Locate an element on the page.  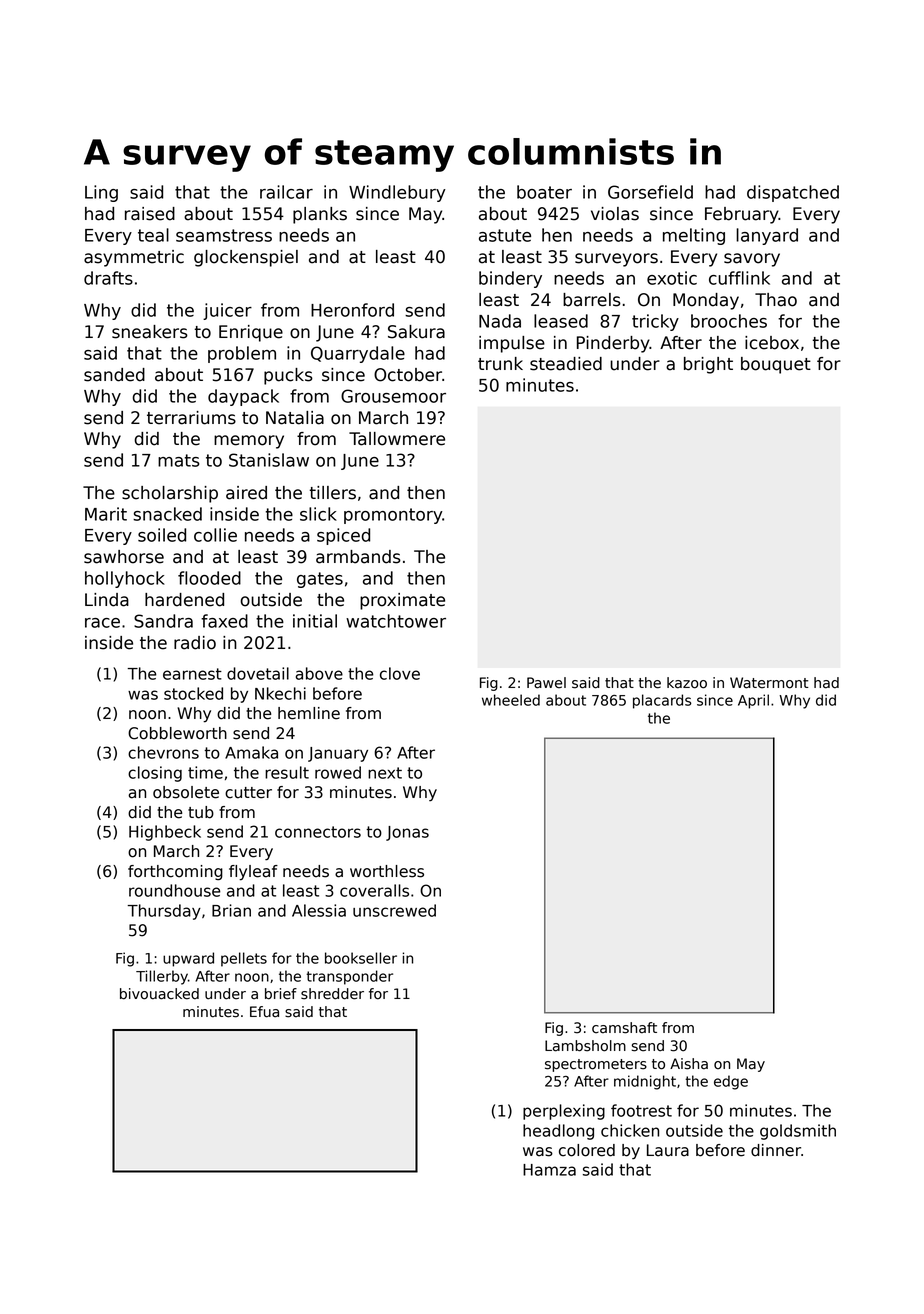
seamstress is located at coordinates (224, 235).
